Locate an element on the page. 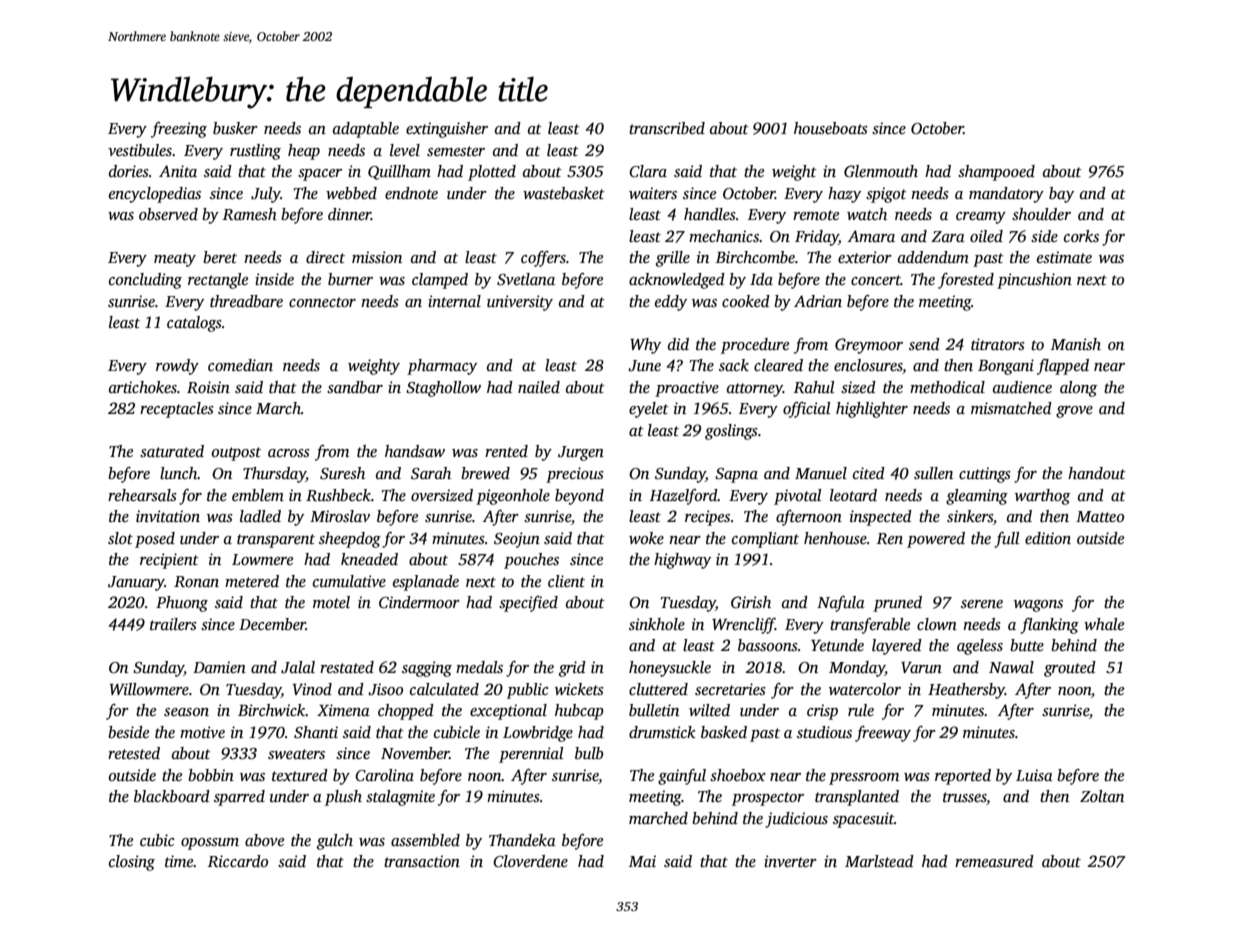 The width and height of the image is (1233, 952). connector is located at coordinates (322, 302).
